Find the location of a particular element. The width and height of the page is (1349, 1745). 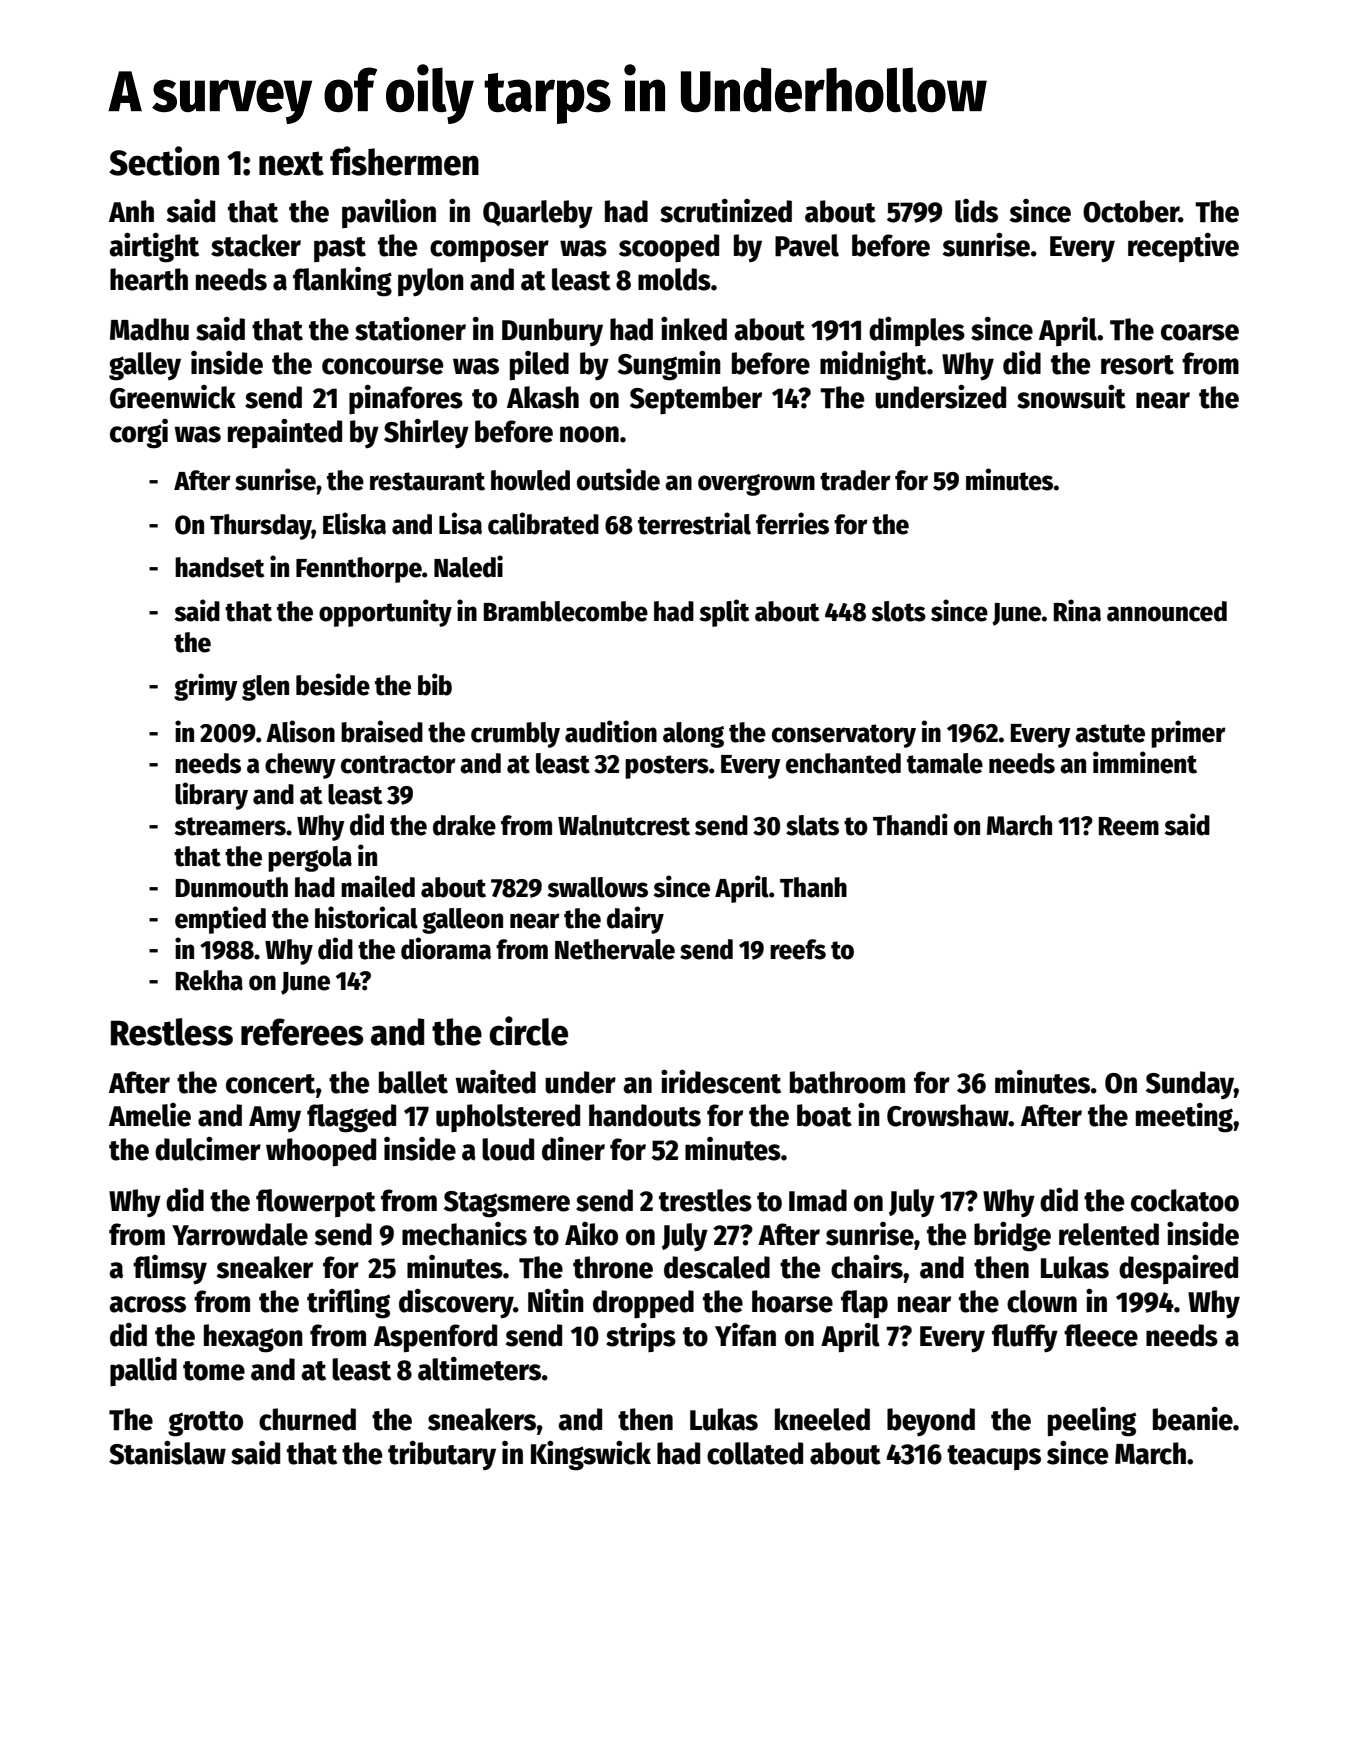

imminent is located at coordinates (1145, 762).
